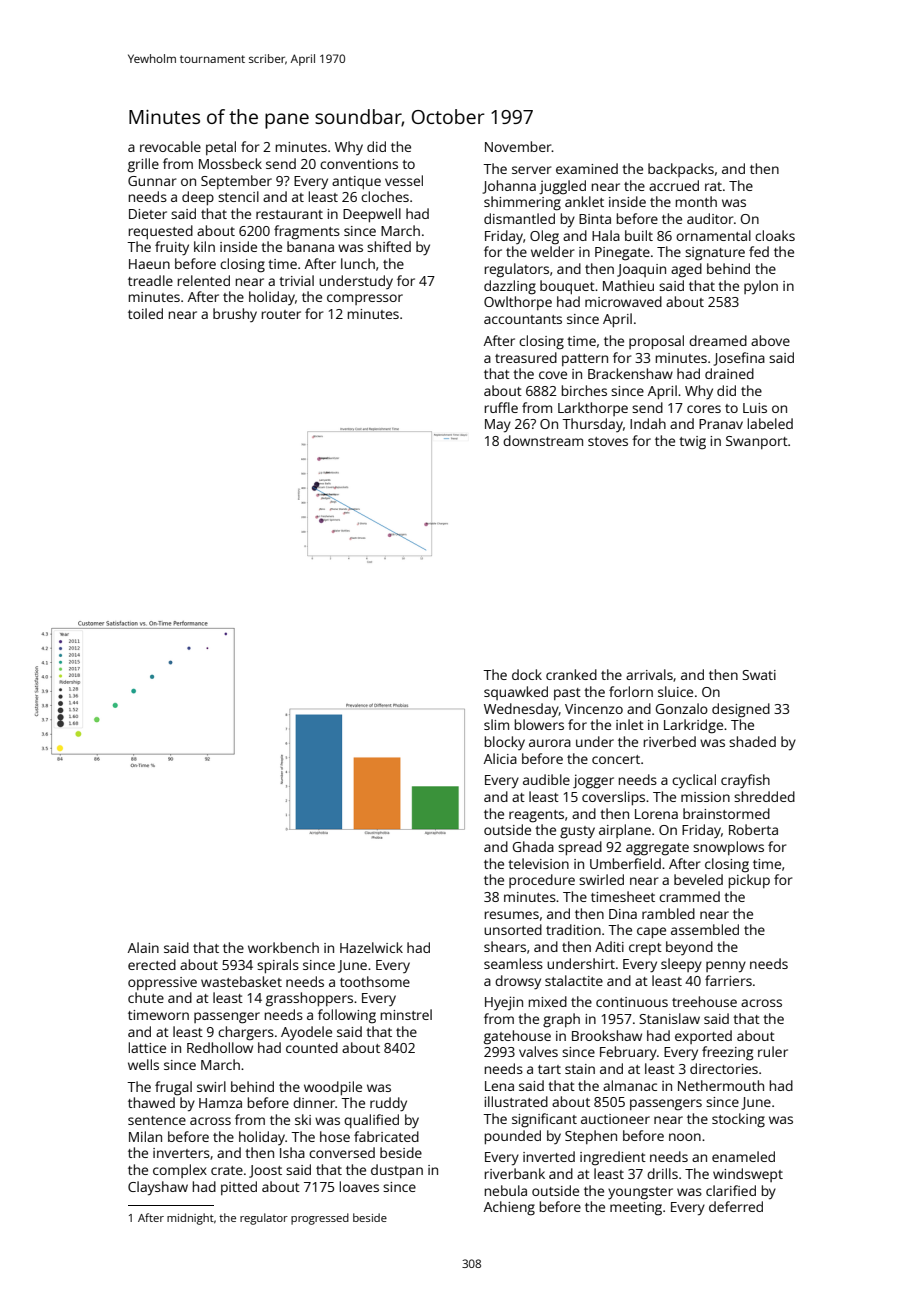 This screenshot has width=924, height=1314. Describe the element at coordinates (145, 313) in the screenshot. I see `toiled` at that location.
